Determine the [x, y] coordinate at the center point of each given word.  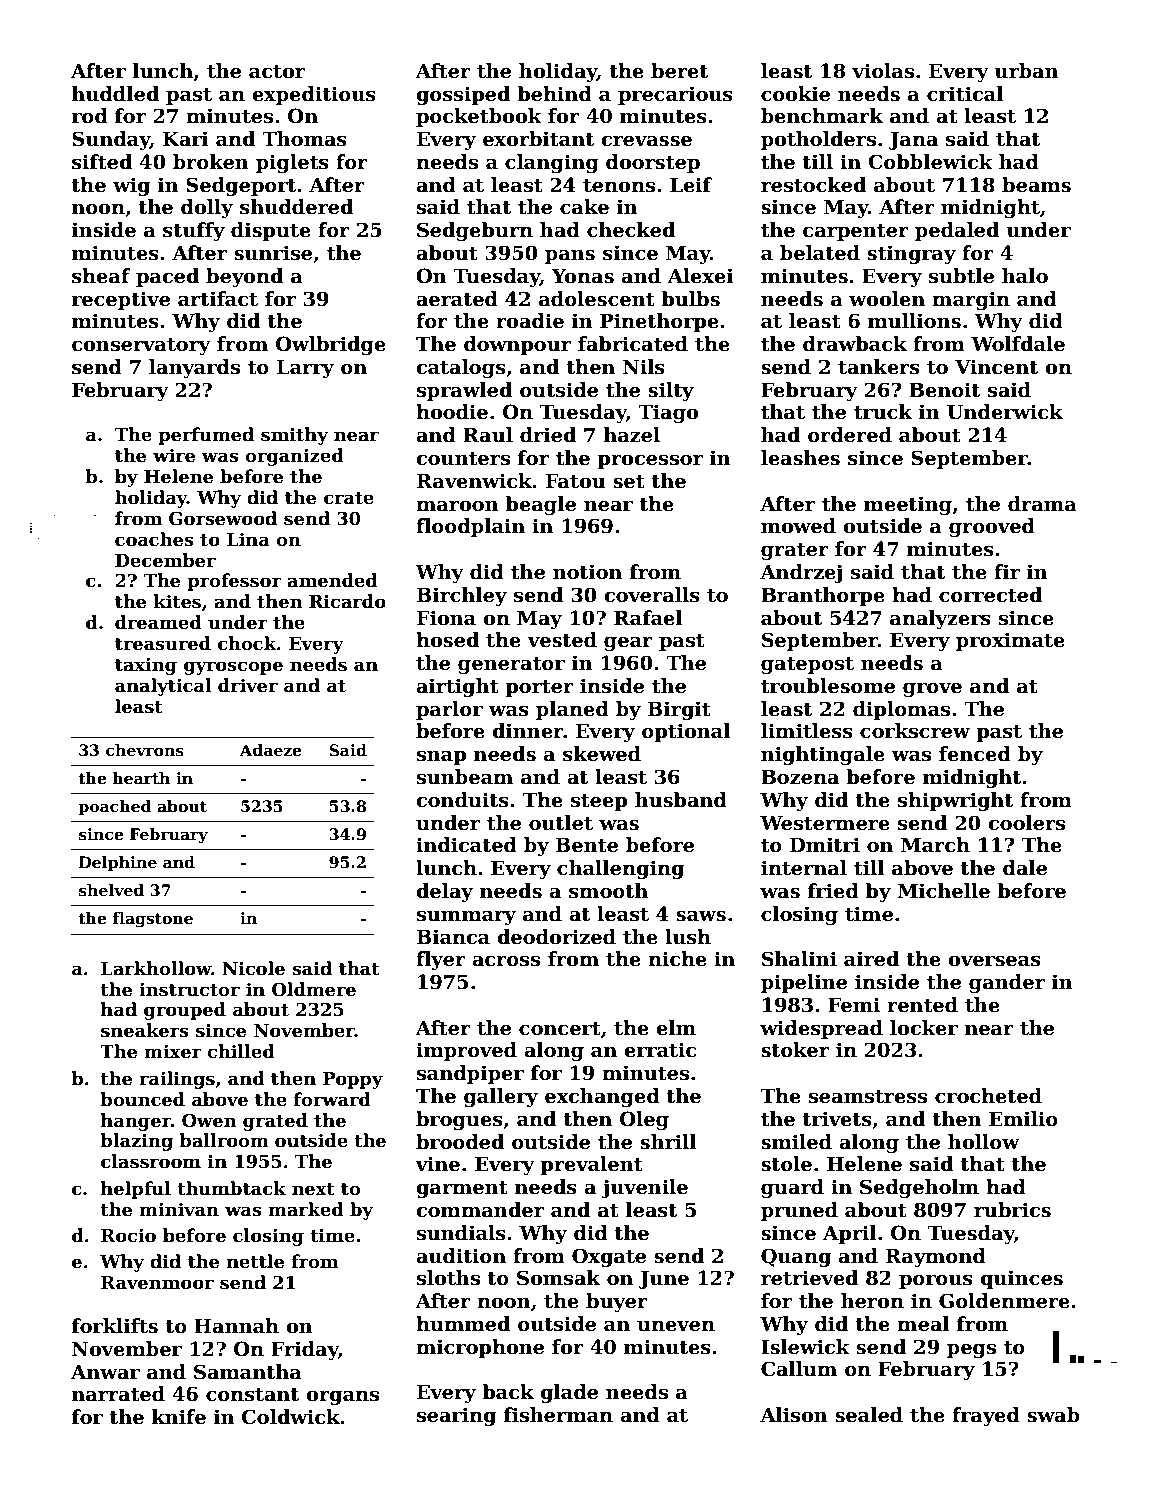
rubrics [1012, 1210]
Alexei [700, 276]
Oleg [644, 1120]
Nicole [253, 968]
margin [971, 300]
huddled [115, 94]
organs [342, 1397]
